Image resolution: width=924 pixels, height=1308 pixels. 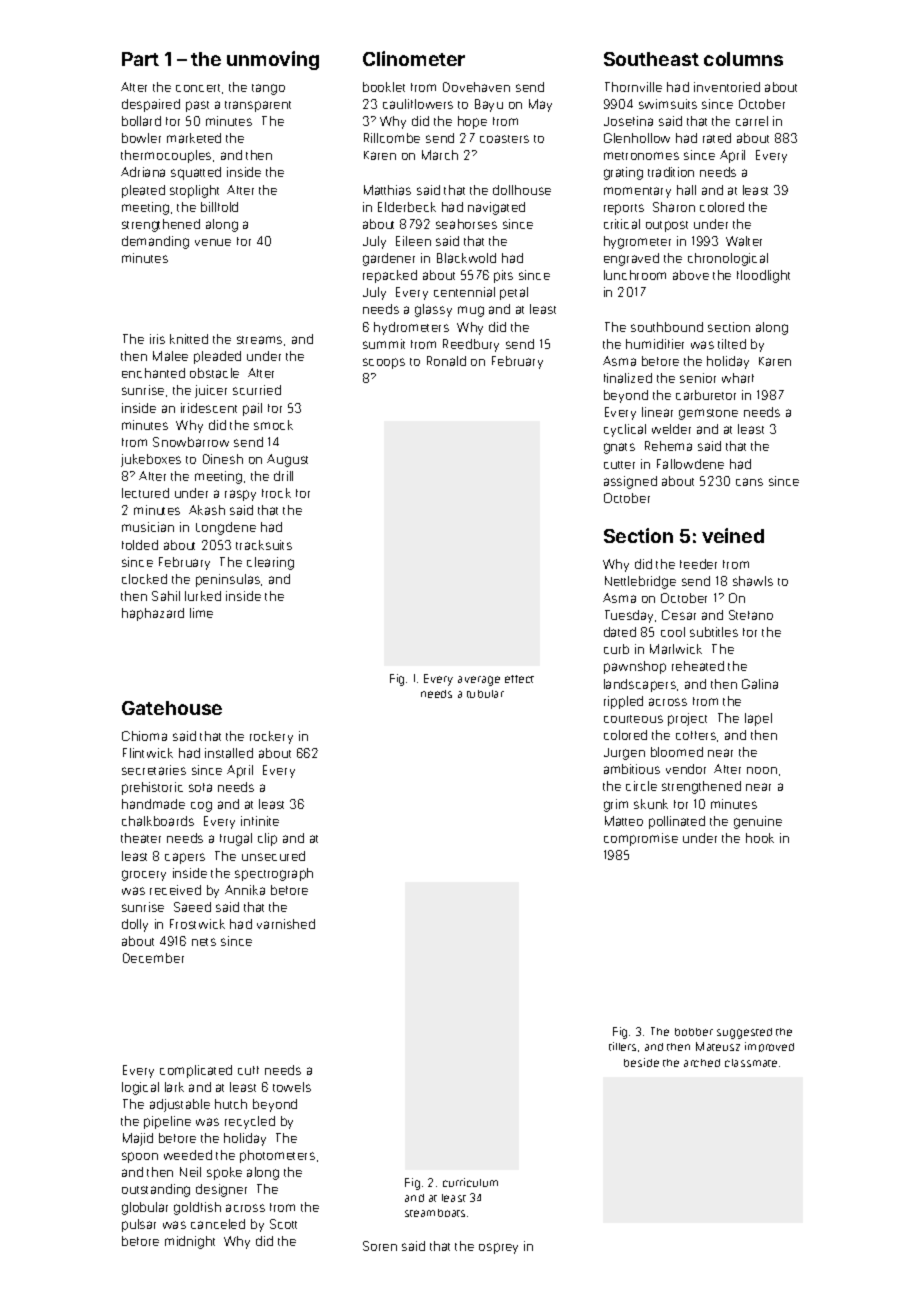 I want to click on hall, so click(x=686, y=190).
